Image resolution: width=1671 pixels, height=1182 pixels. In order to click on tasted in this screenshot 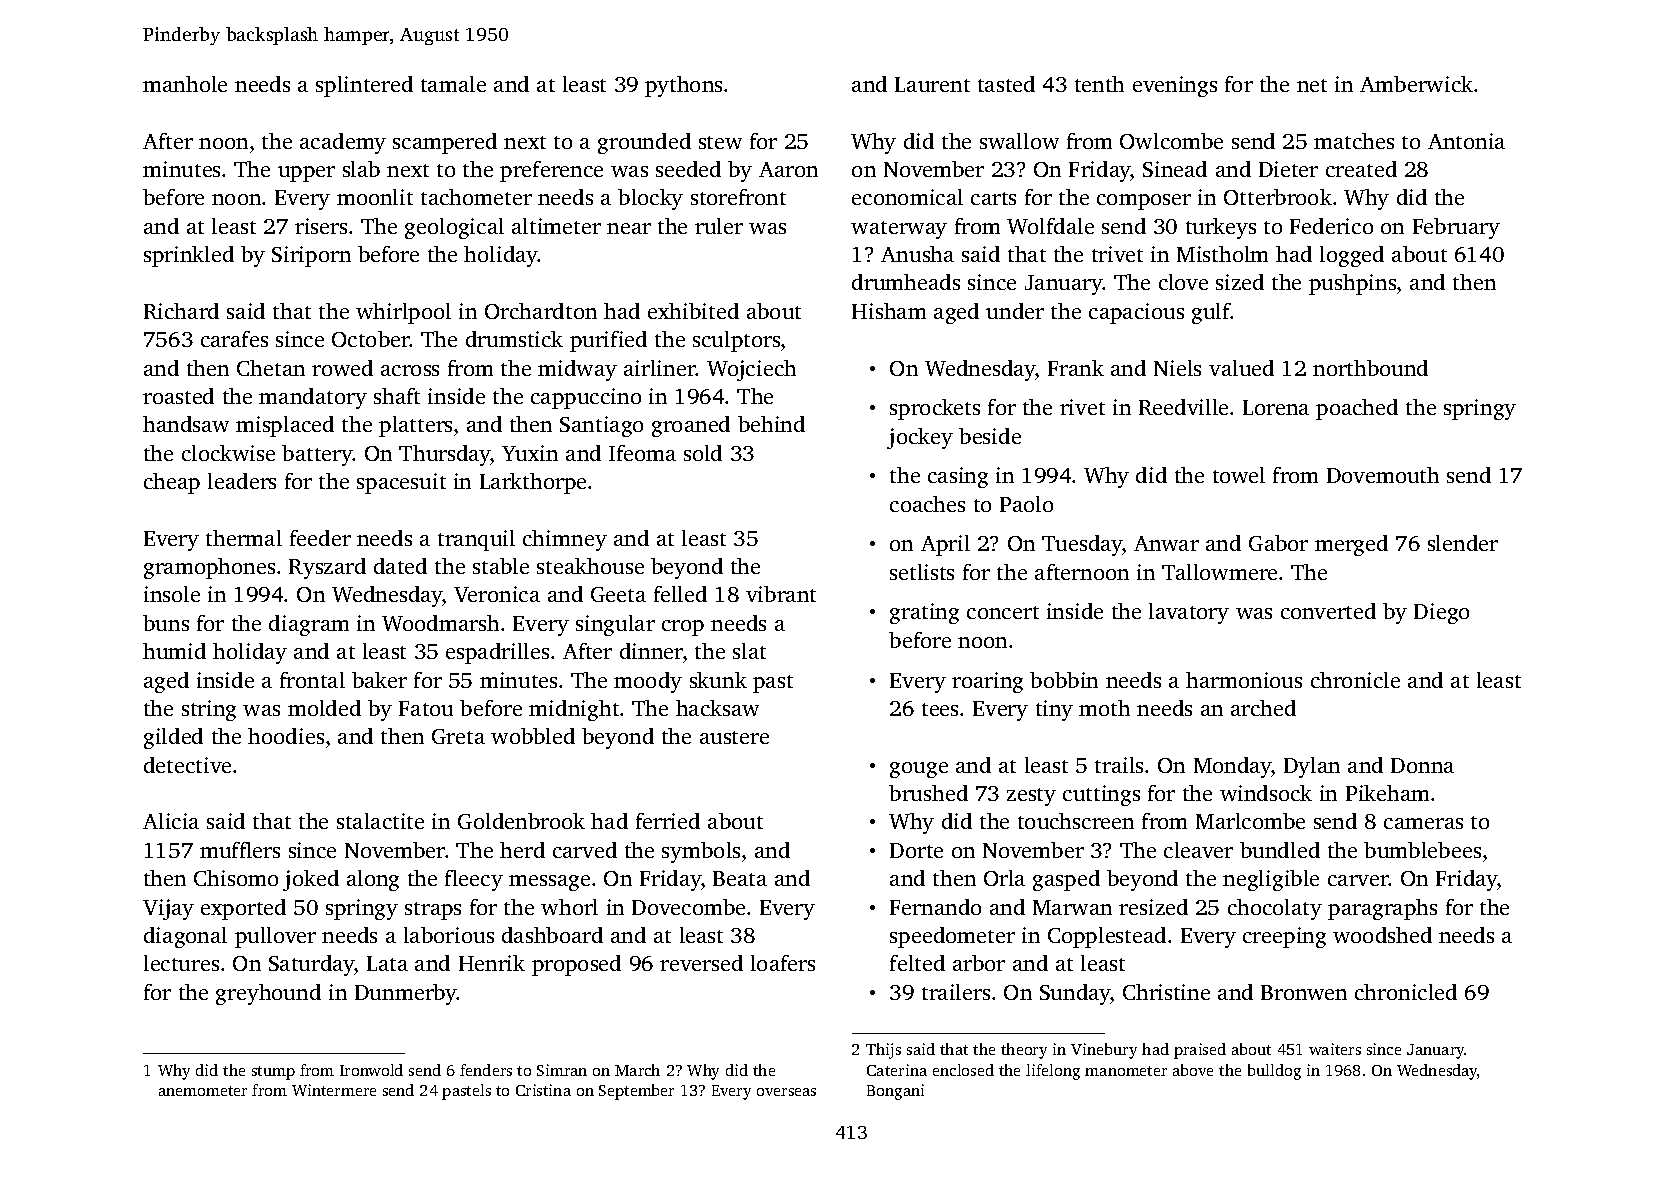, I will do `click(1006, 84)`.
